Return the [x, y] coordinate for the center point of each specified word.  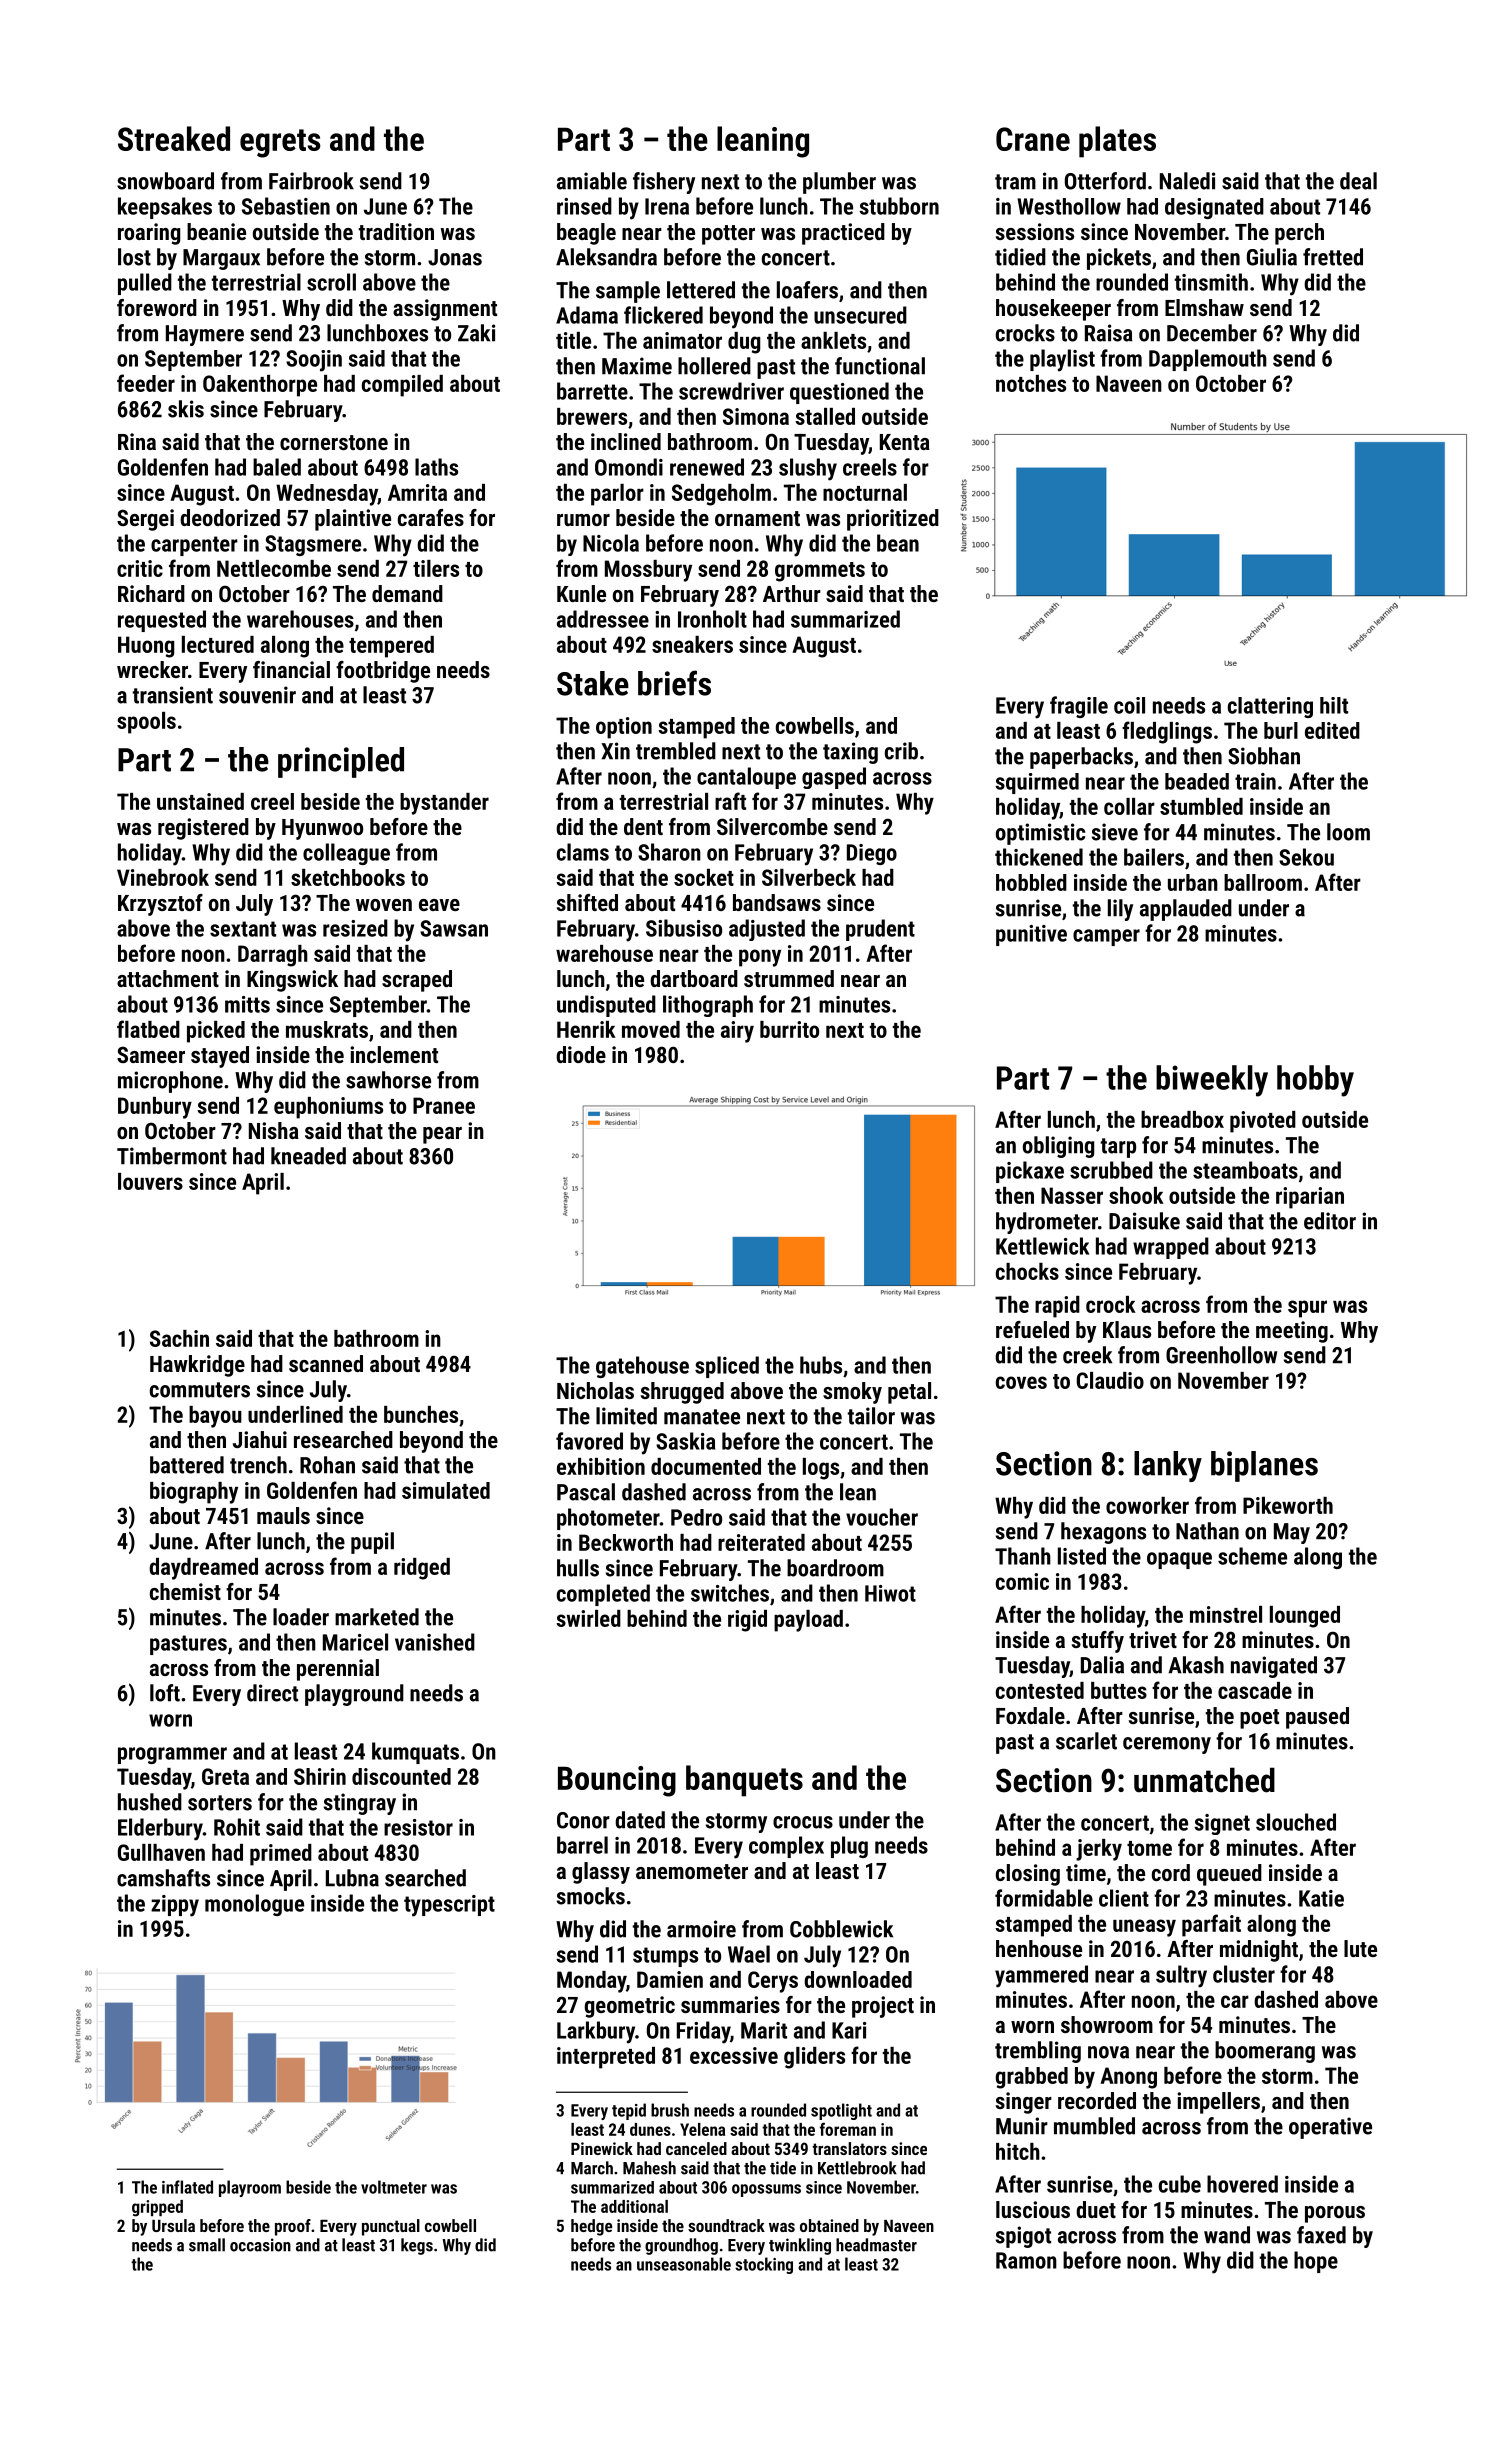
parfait [1211, 1925]
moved [651, 1029]
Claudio [1110, 1380]
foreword [157, 307]
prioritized [893, 520]
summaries [730, 2004]
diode [581, 1054]
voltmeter [394, 2187]
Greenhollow [1221, 1355]
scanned [326, 1363]
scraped [417, 981]
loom [1348, 832]
